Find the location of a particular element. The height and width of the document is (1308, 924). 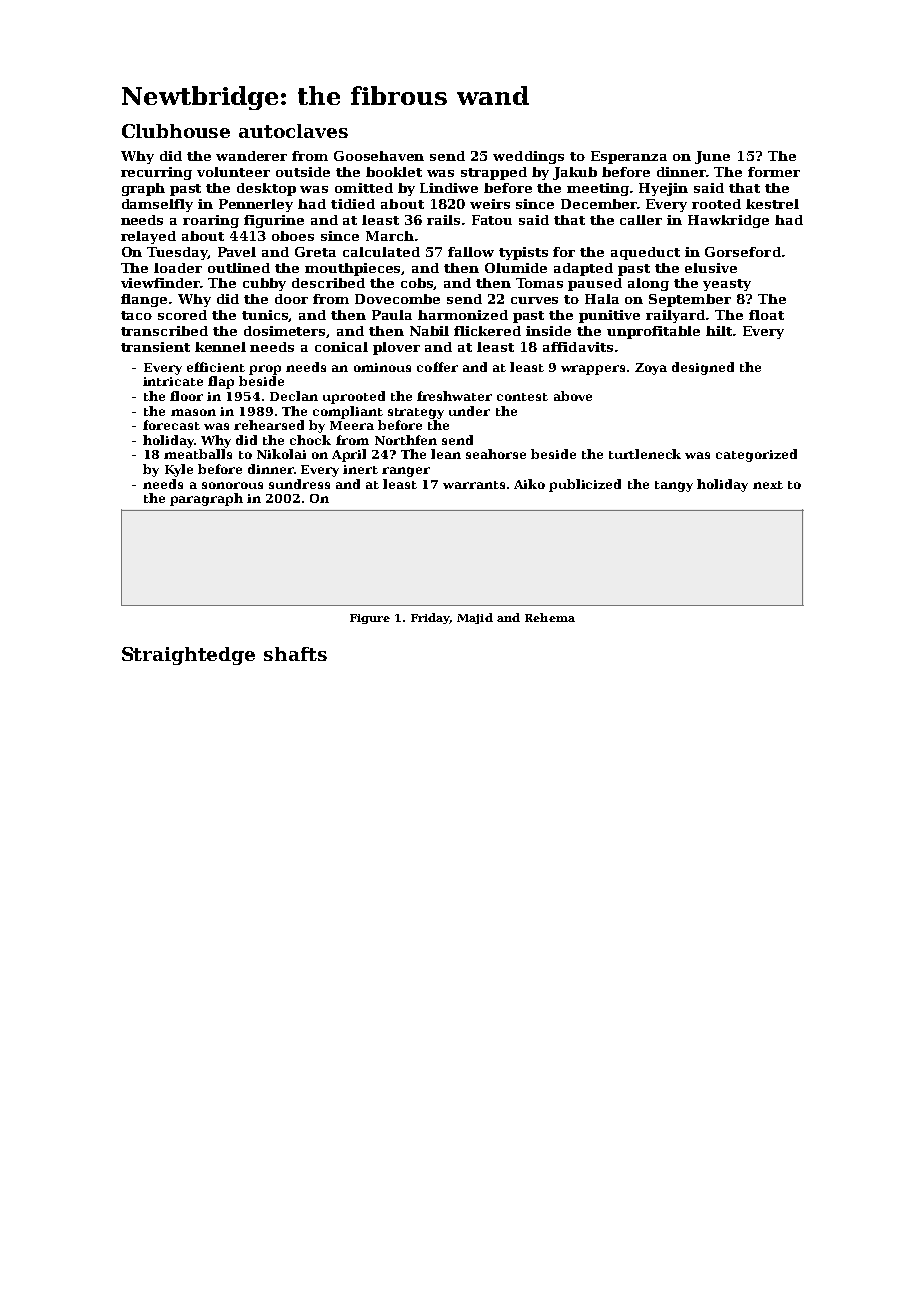

Clubhouse is located at coordinates (176, 131).
